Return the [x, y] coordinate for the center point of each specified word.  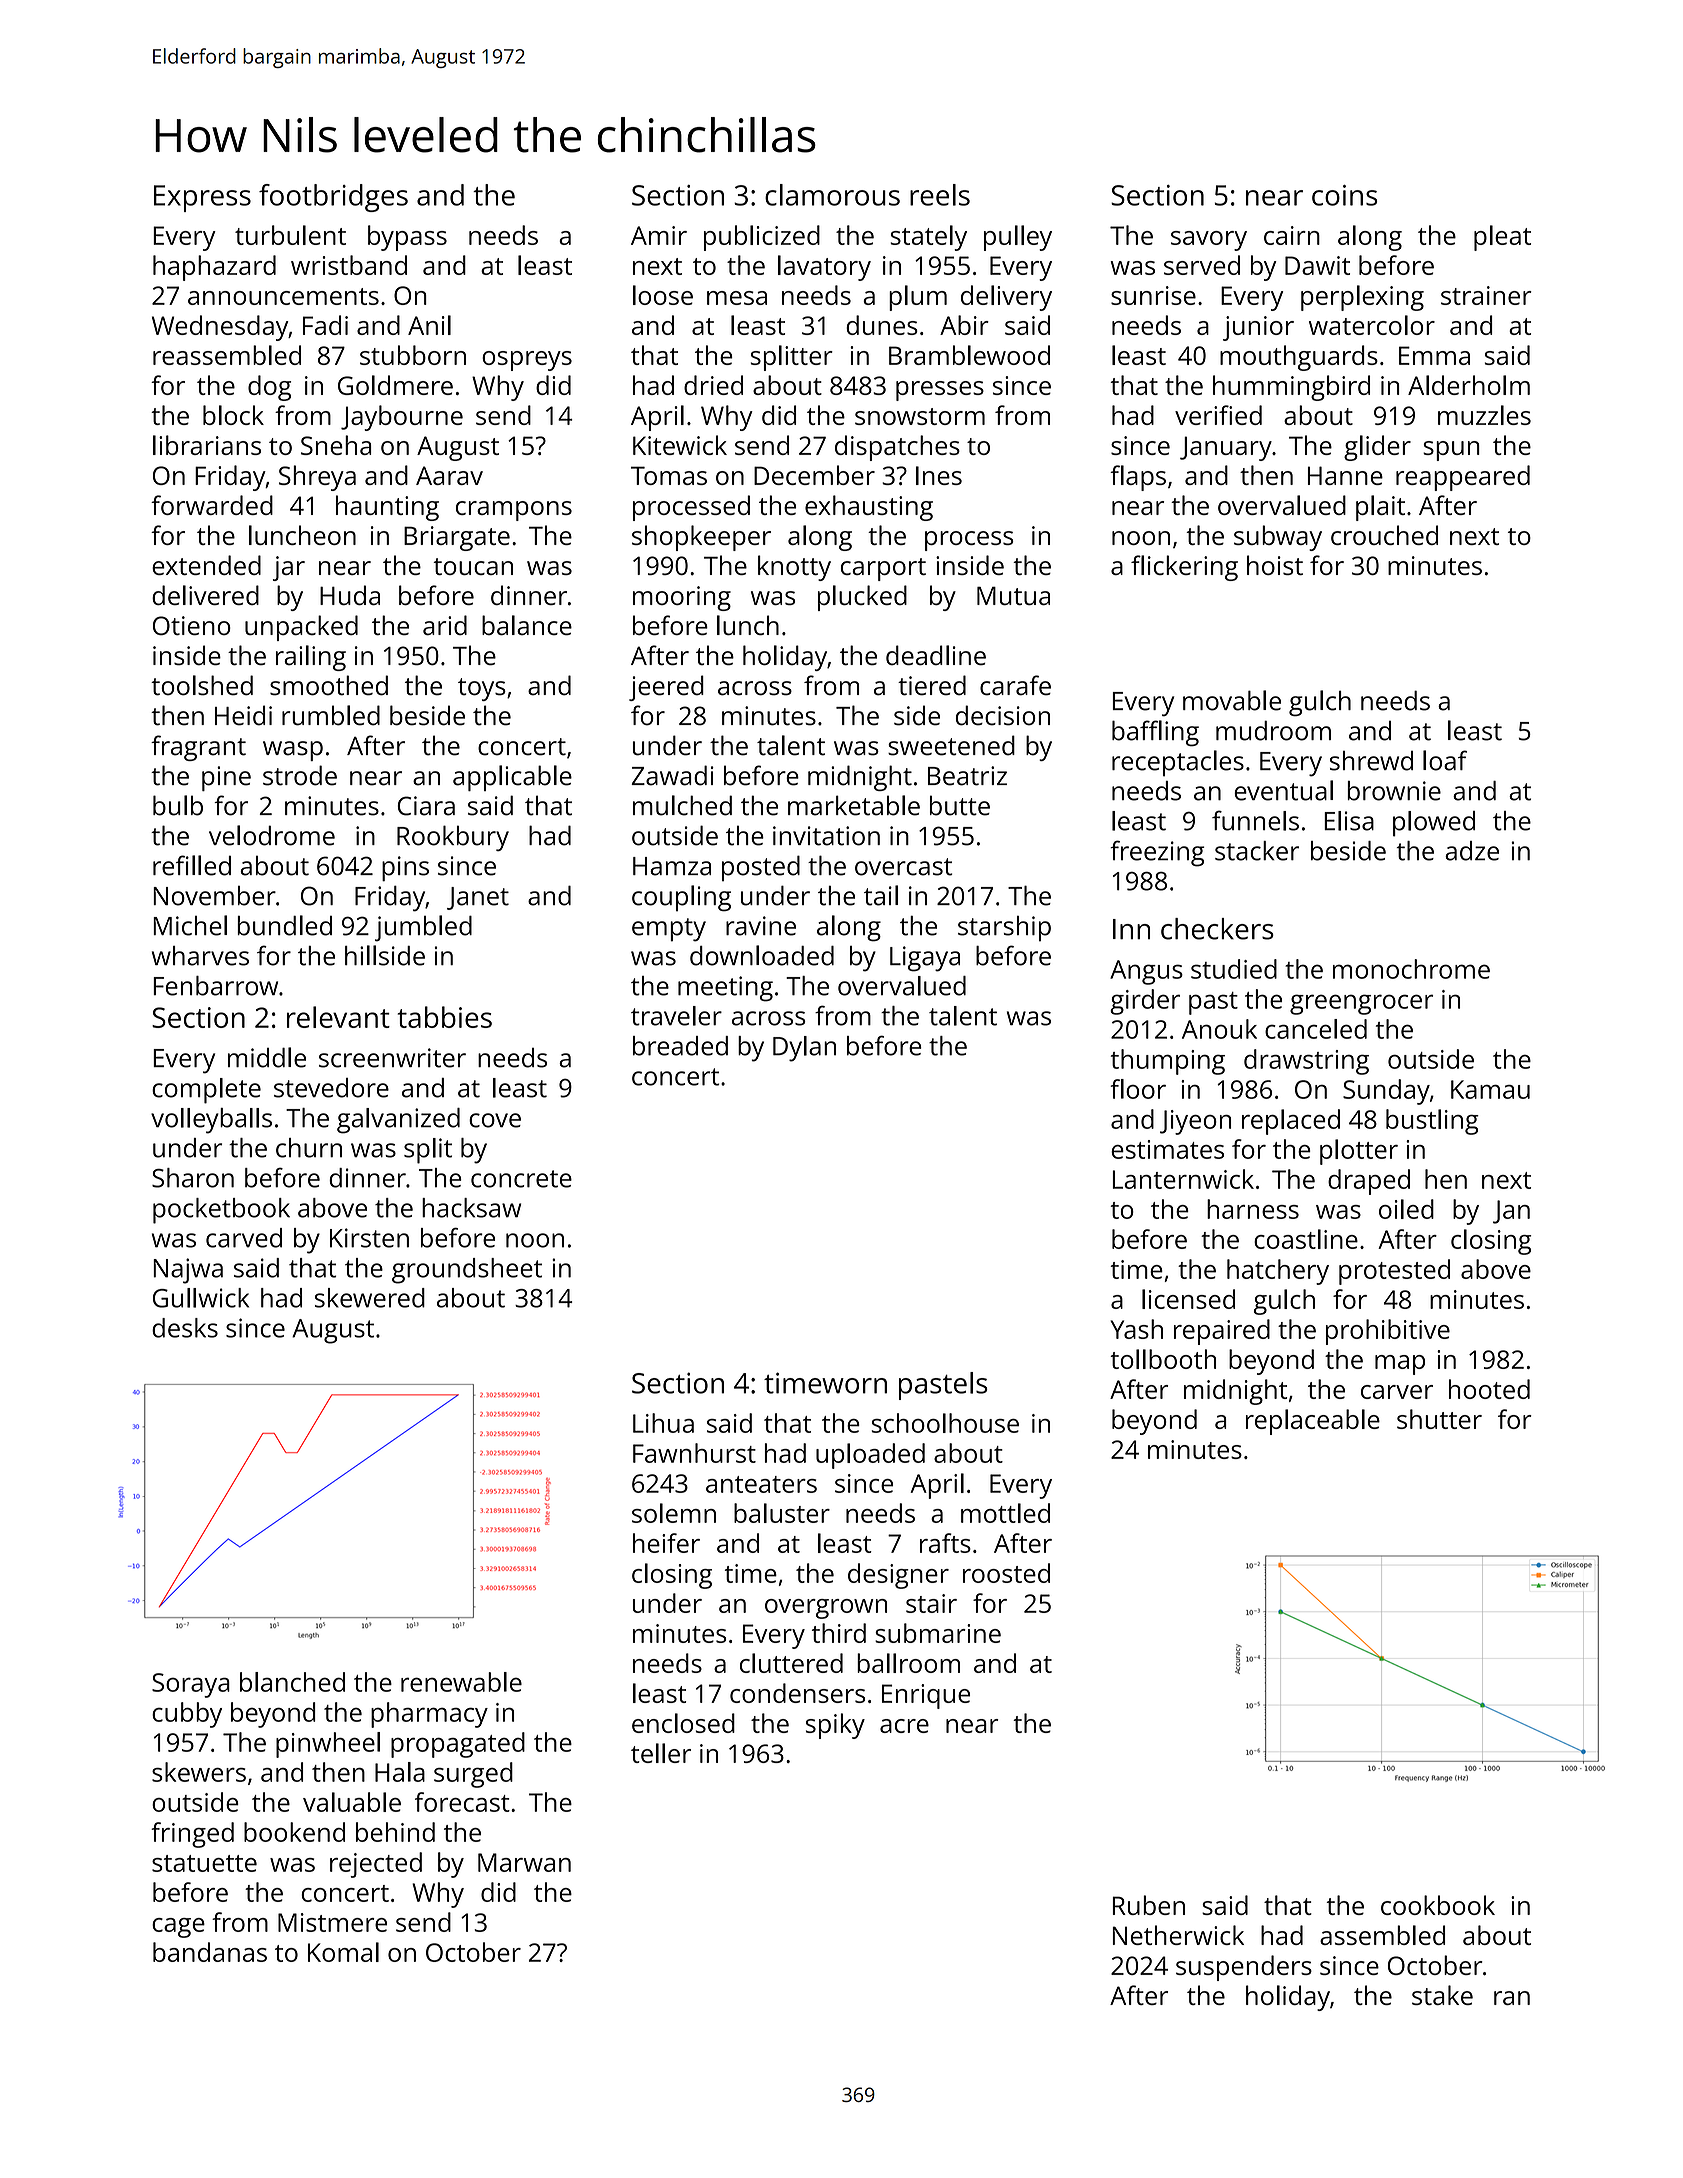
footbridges [333, 198]
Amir [659, 235]
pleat [1502, 238]
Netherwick [1178, 1935]
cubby [187, 1715]
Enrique [926, 1696]
